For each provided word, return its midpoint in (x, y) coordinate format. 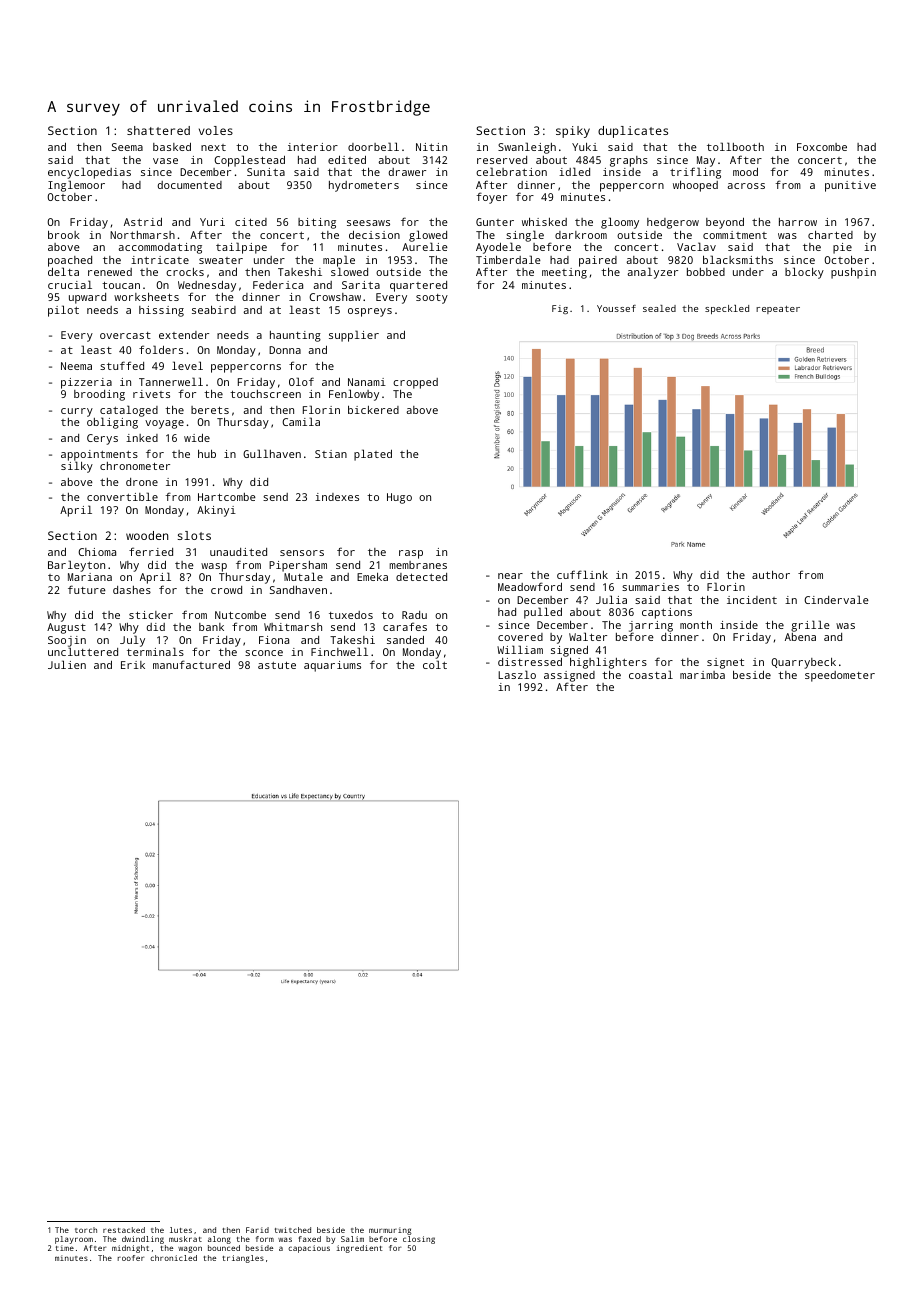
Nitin (431, 147)
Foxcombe (822, 147)
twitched (293, 1230)
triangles (243, 1259)
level (187, 365)
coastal (651, 674)
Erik (133, 665)
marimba (702, 675)
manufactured (191, 664)
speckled (727, 309)
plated (373, 455)
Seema (127, 147)
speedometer (840, 676)
